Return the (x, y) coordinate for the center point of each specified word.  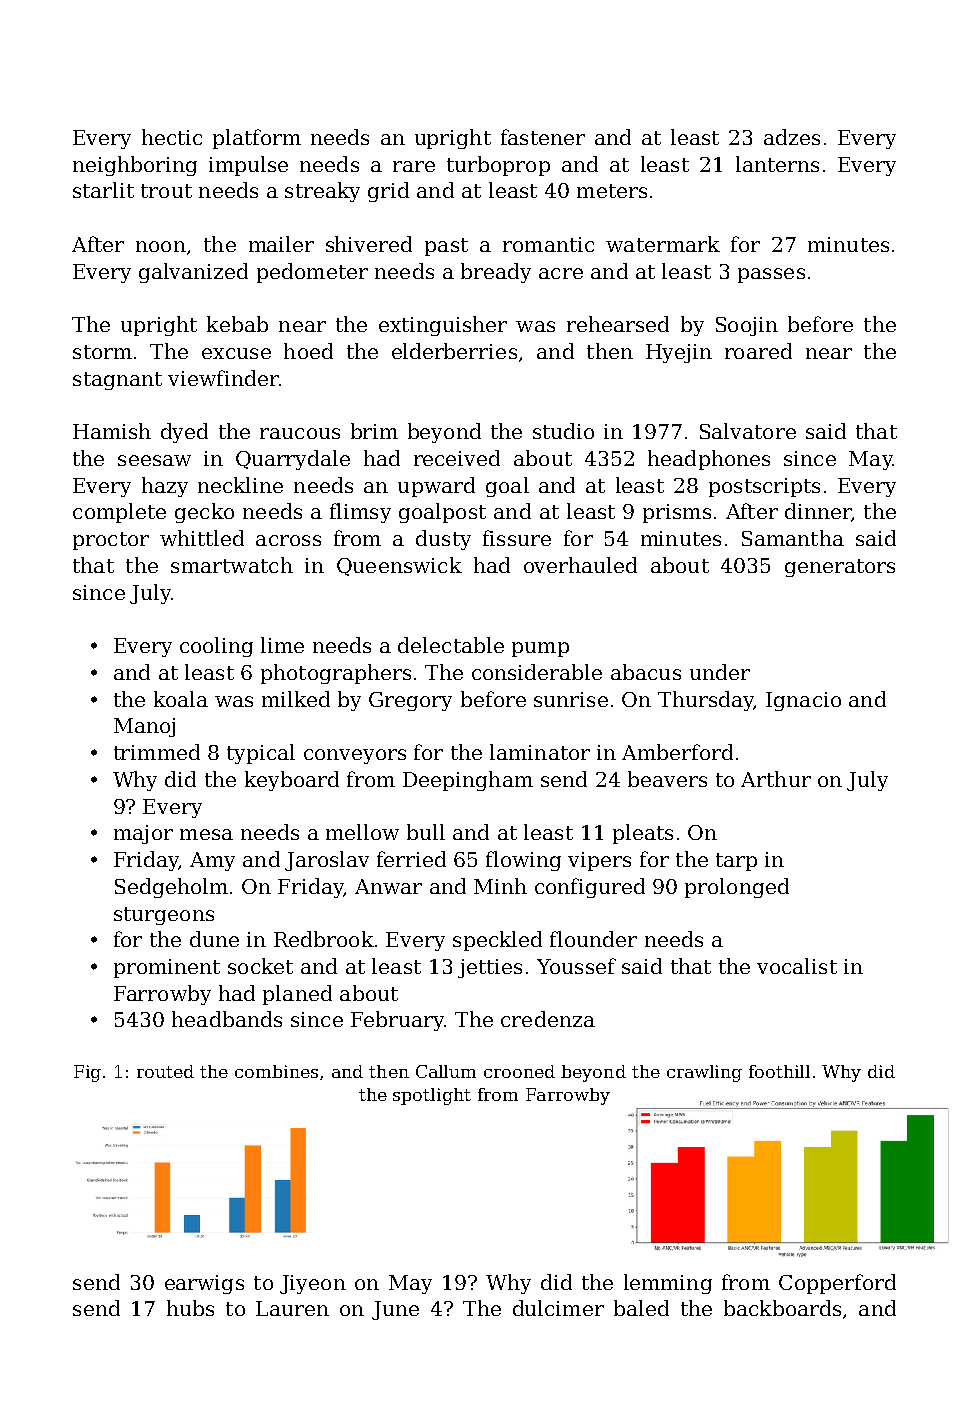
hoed (308, 351)
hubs (190, 1308)
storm (102, 352)
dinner (818, 511)
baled (641, 1308)
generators (840, 568)
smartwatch (232, 565)
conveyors (355, 756)
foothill (779, 1071)
